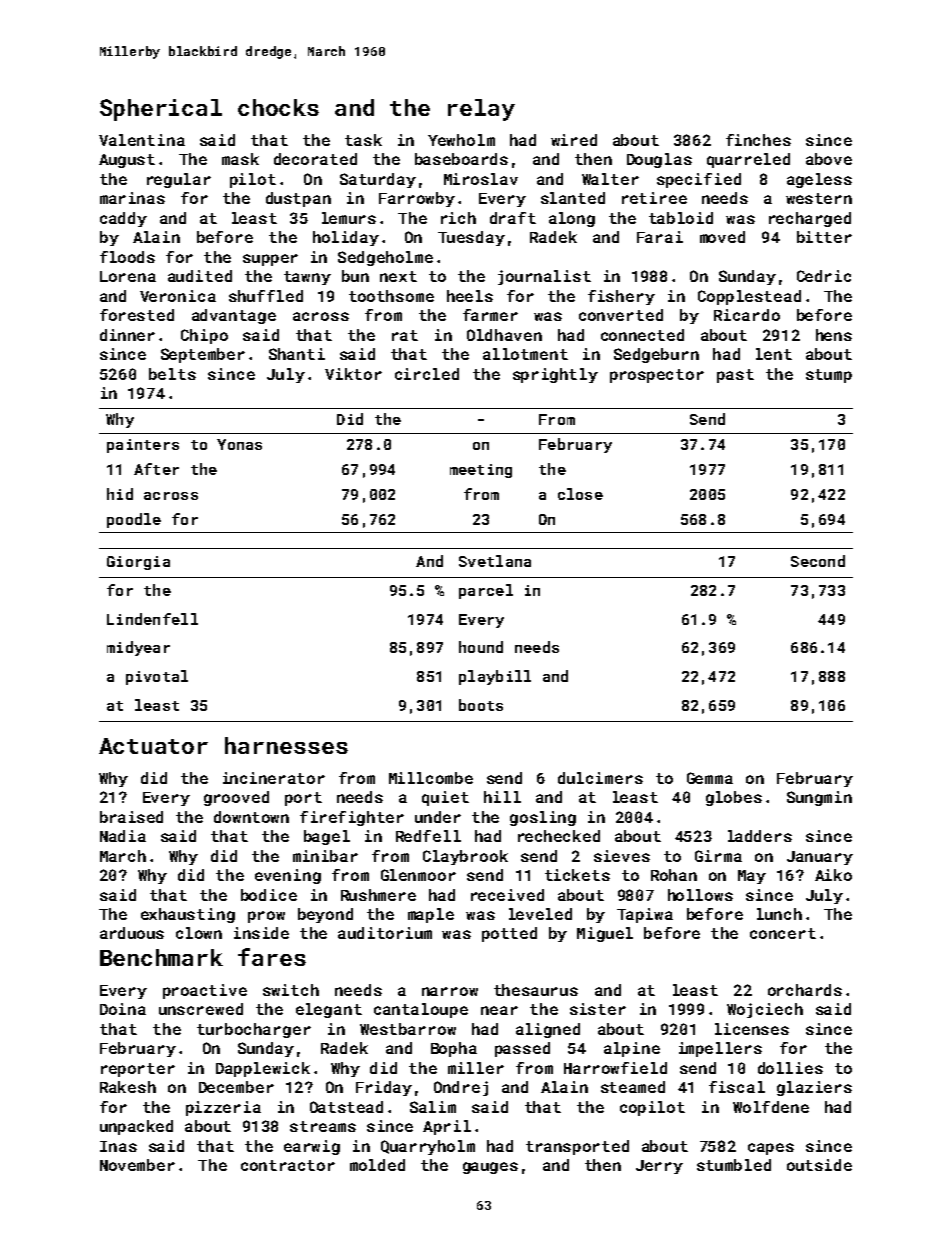 The width and height of the screenshot is (952, 1233). What do you see at coordinates (574, 140) in the screenshot?
I see `wired` at bounding box center [574, 140].
